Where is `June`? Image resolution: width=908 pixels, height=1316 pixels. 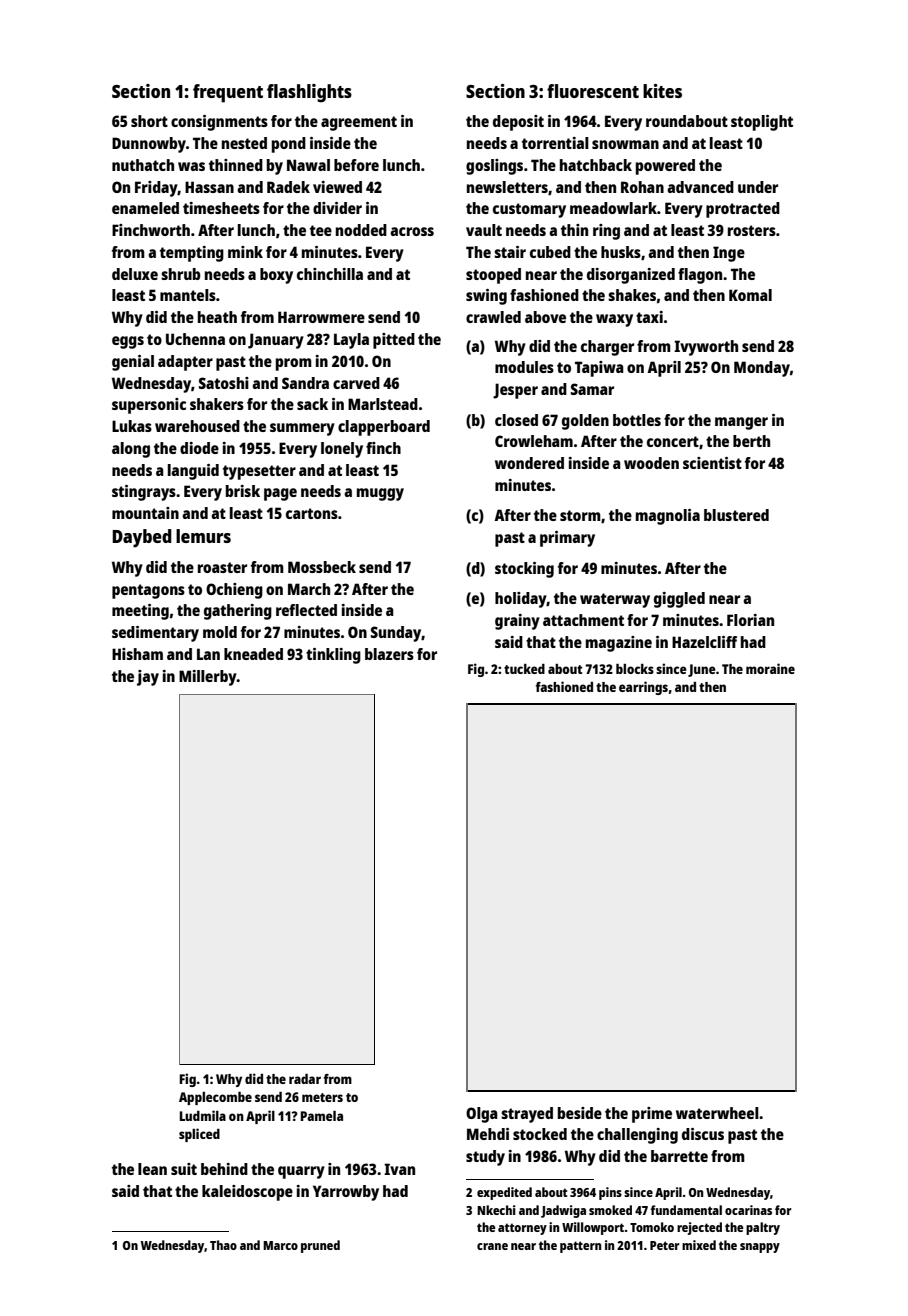
June is located at coordinates (702, 670).
